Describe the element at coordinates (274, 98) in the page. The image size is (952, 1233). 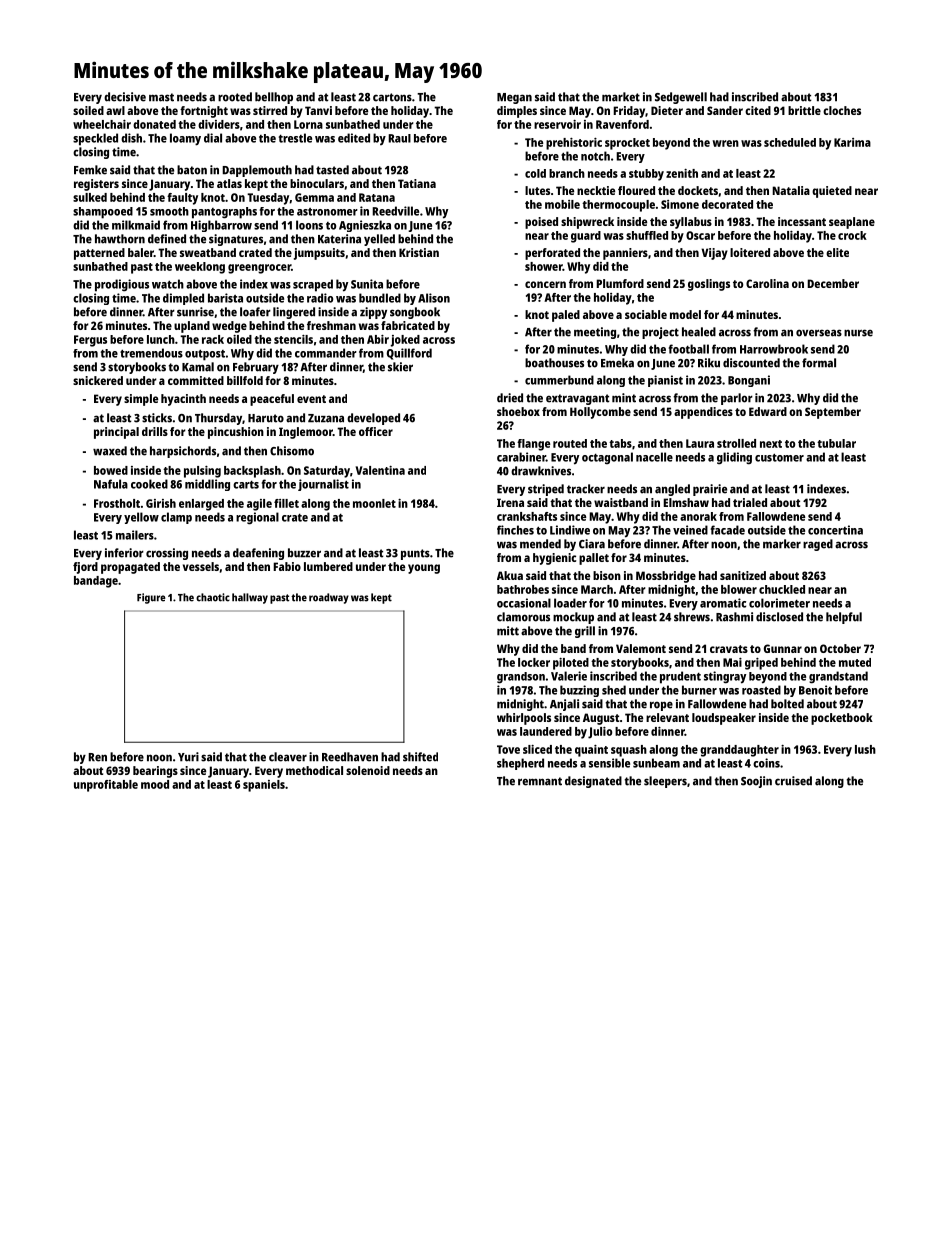
I see `bellhop` at that location.
